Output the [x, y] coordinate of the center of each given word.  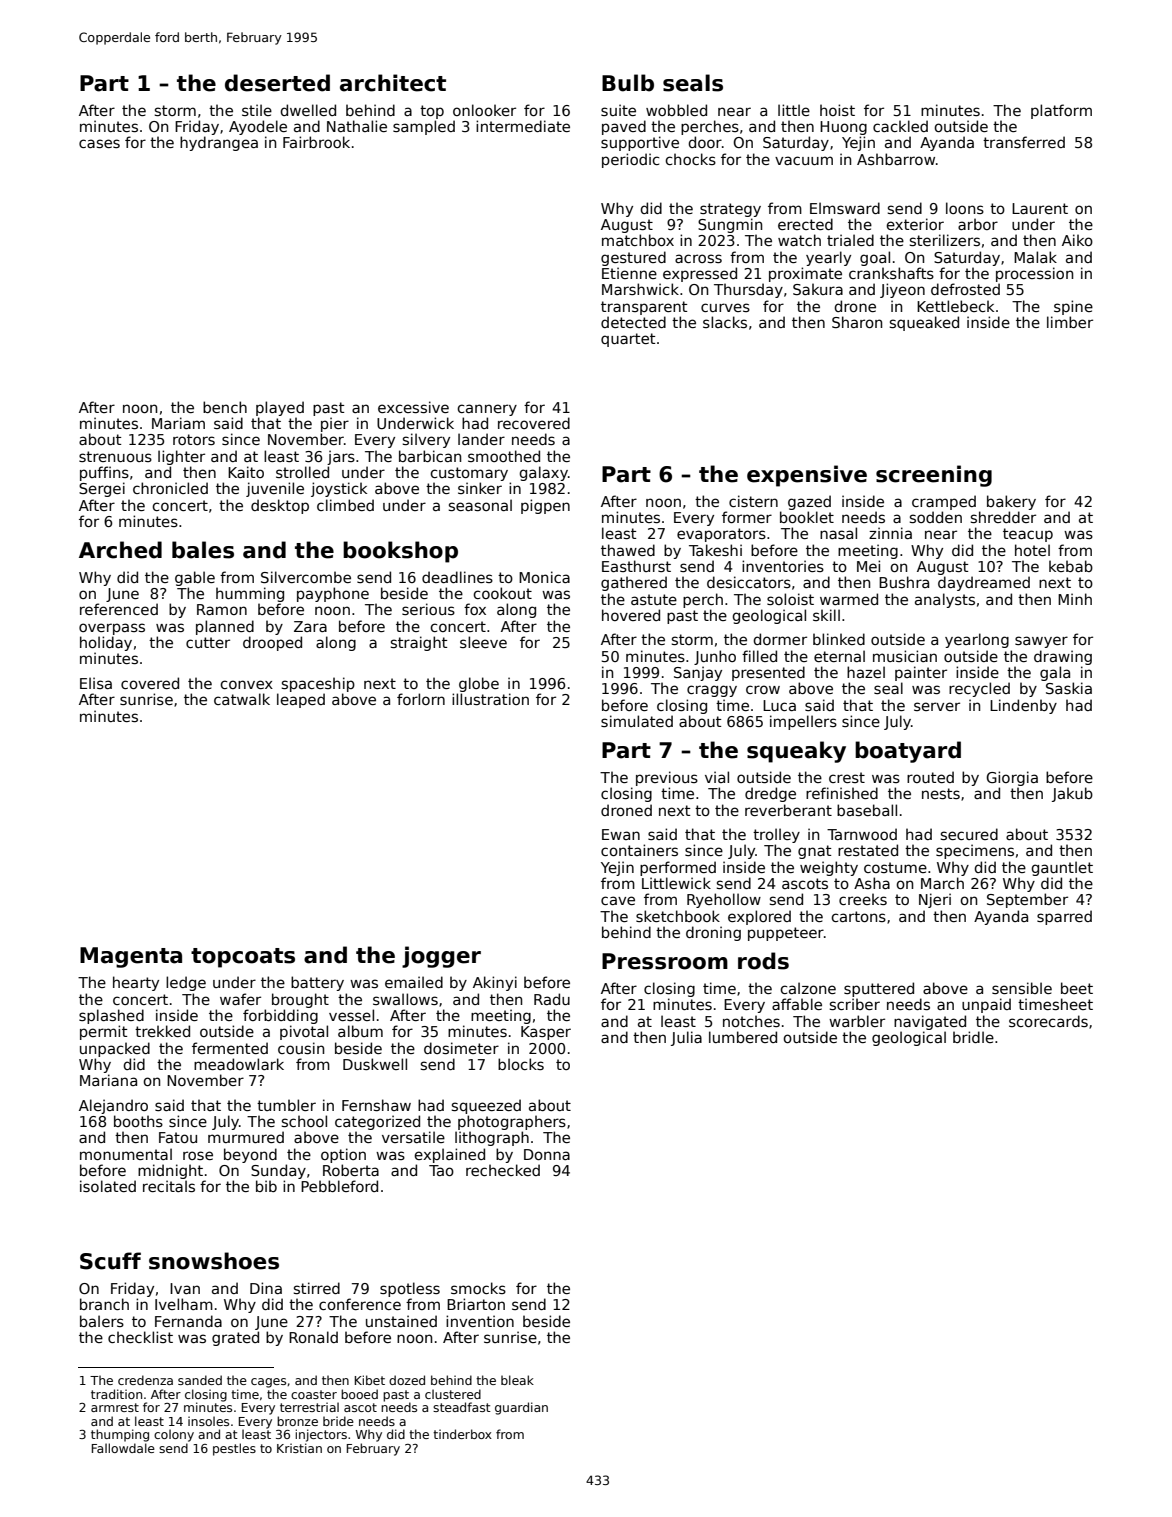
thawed [628, 550]
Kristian [299, 1448]
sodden [936, 517]
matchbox [638, 240]
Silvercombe [306, 577]
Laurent [1040, 208]
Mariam [178, 423]
